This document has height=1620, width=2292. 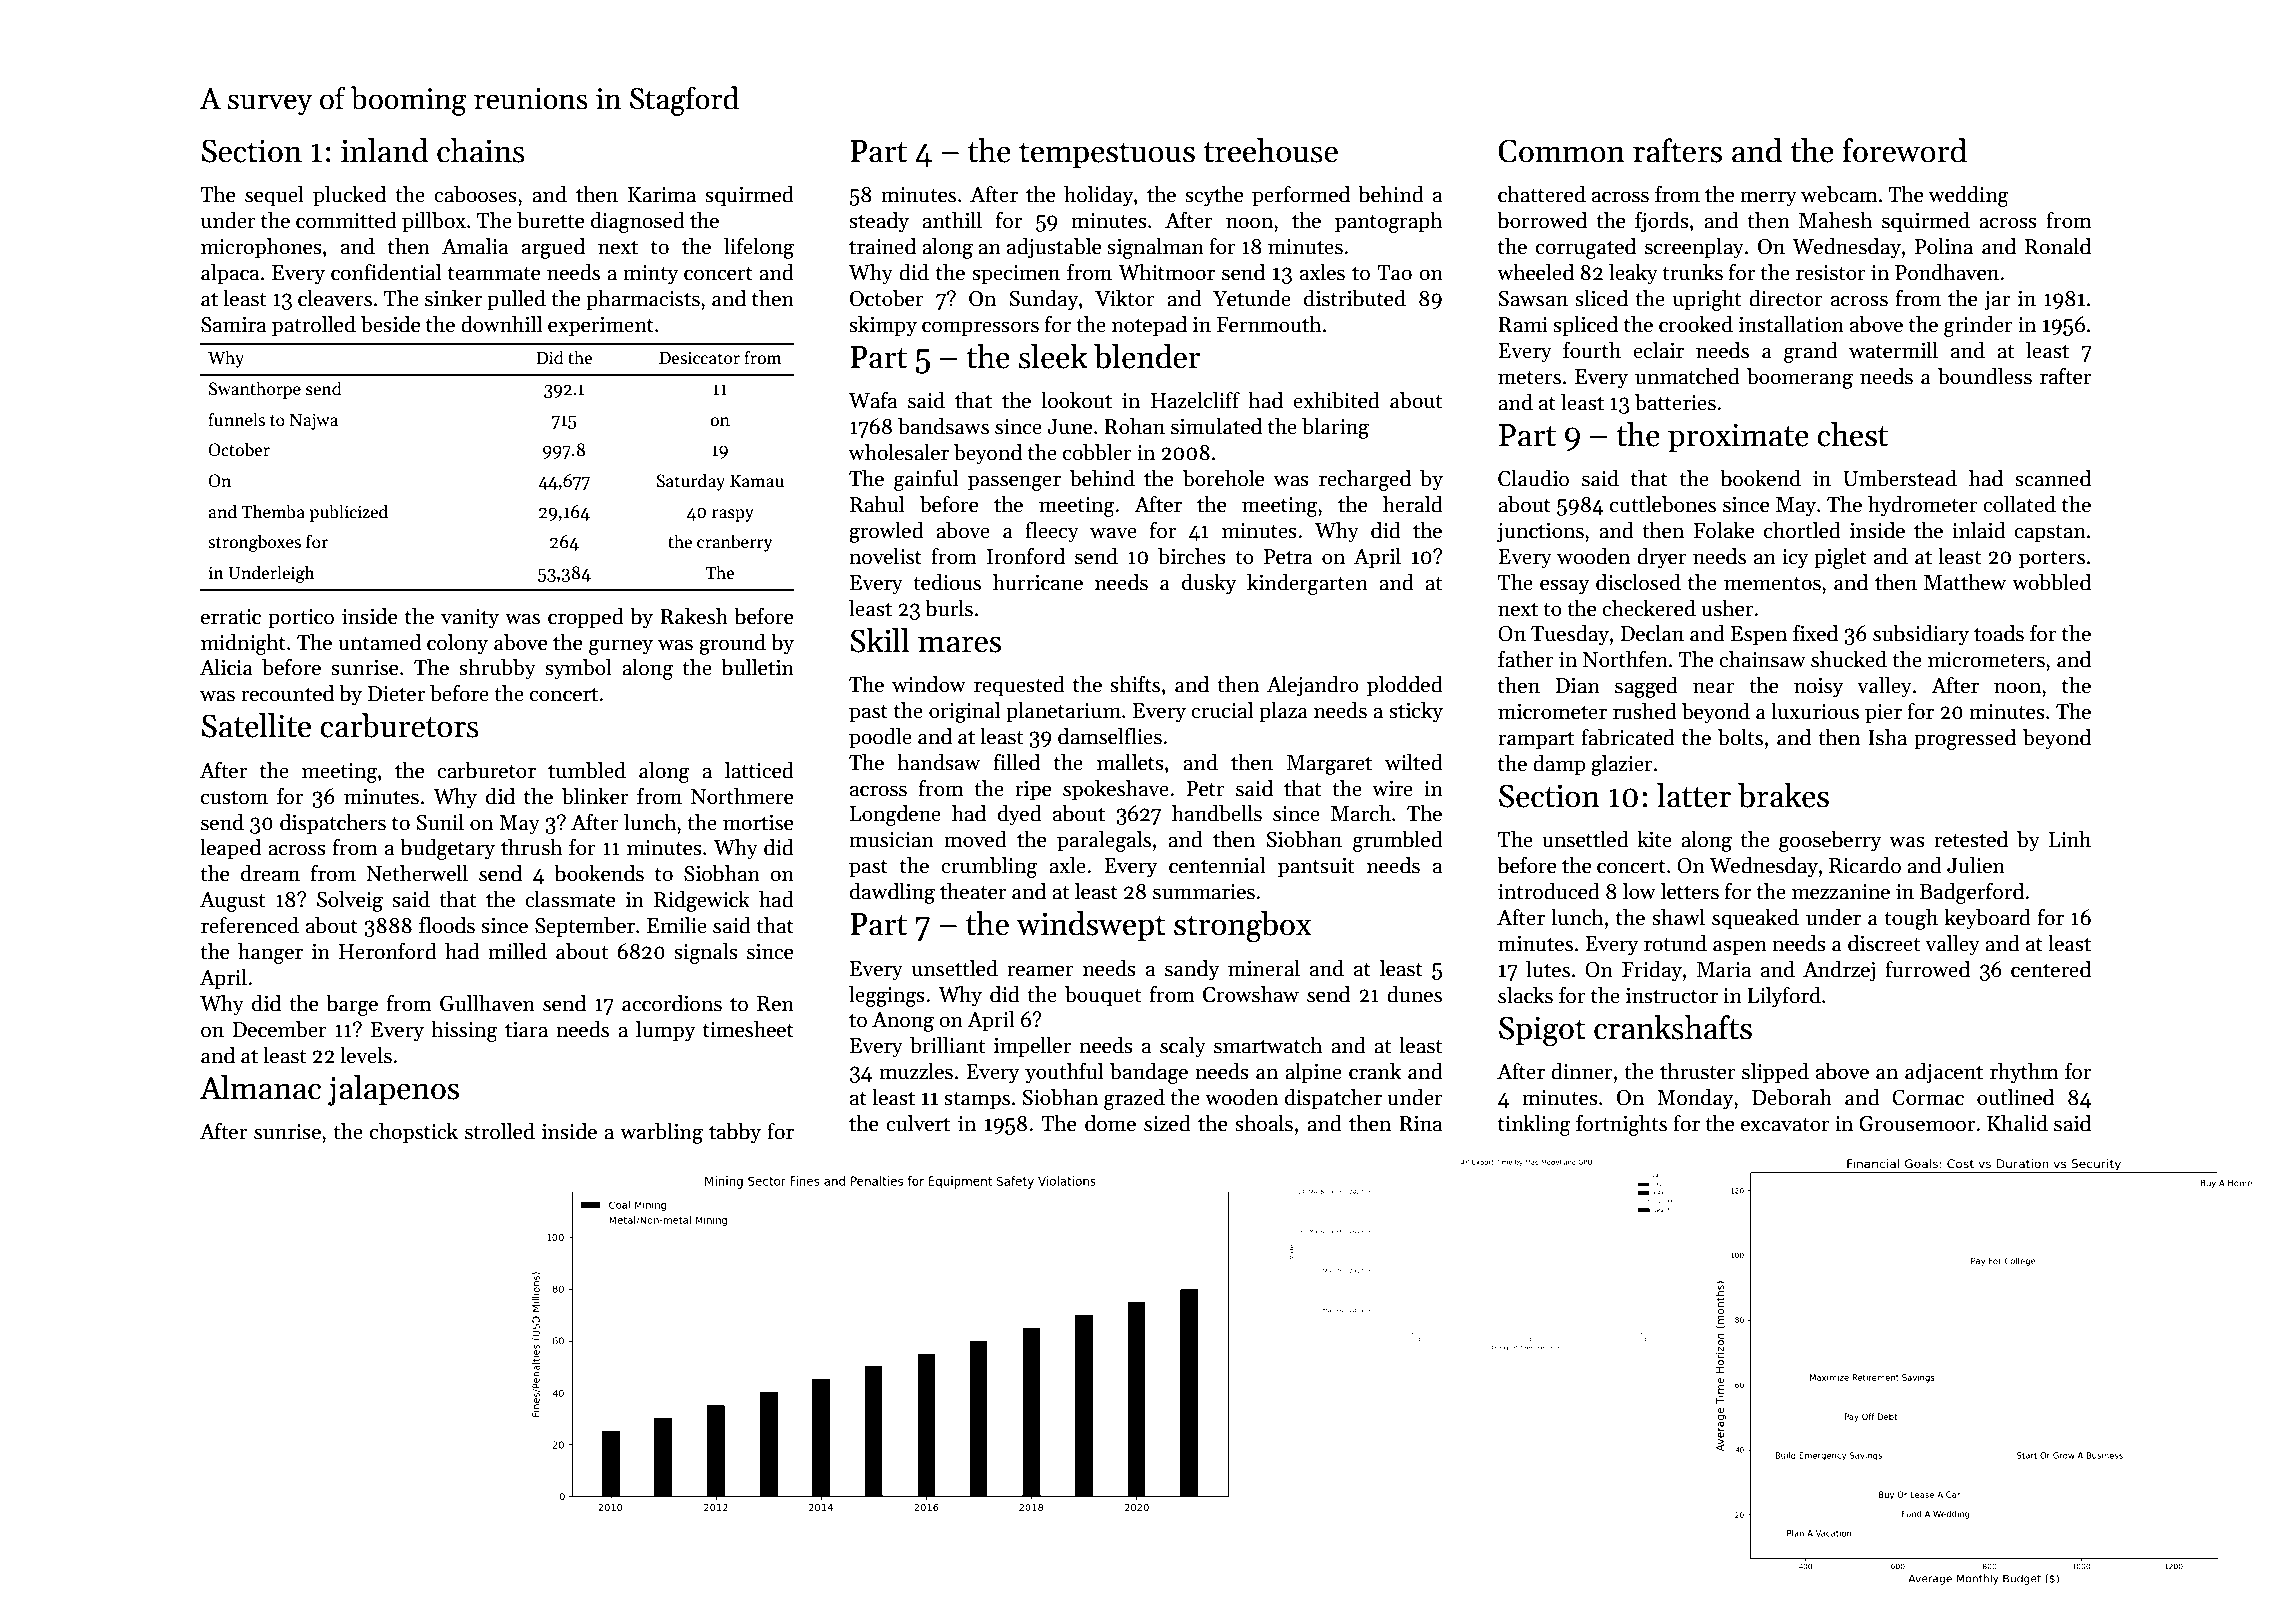 I want to click on boomerang, so click(x=1800, y=378).
